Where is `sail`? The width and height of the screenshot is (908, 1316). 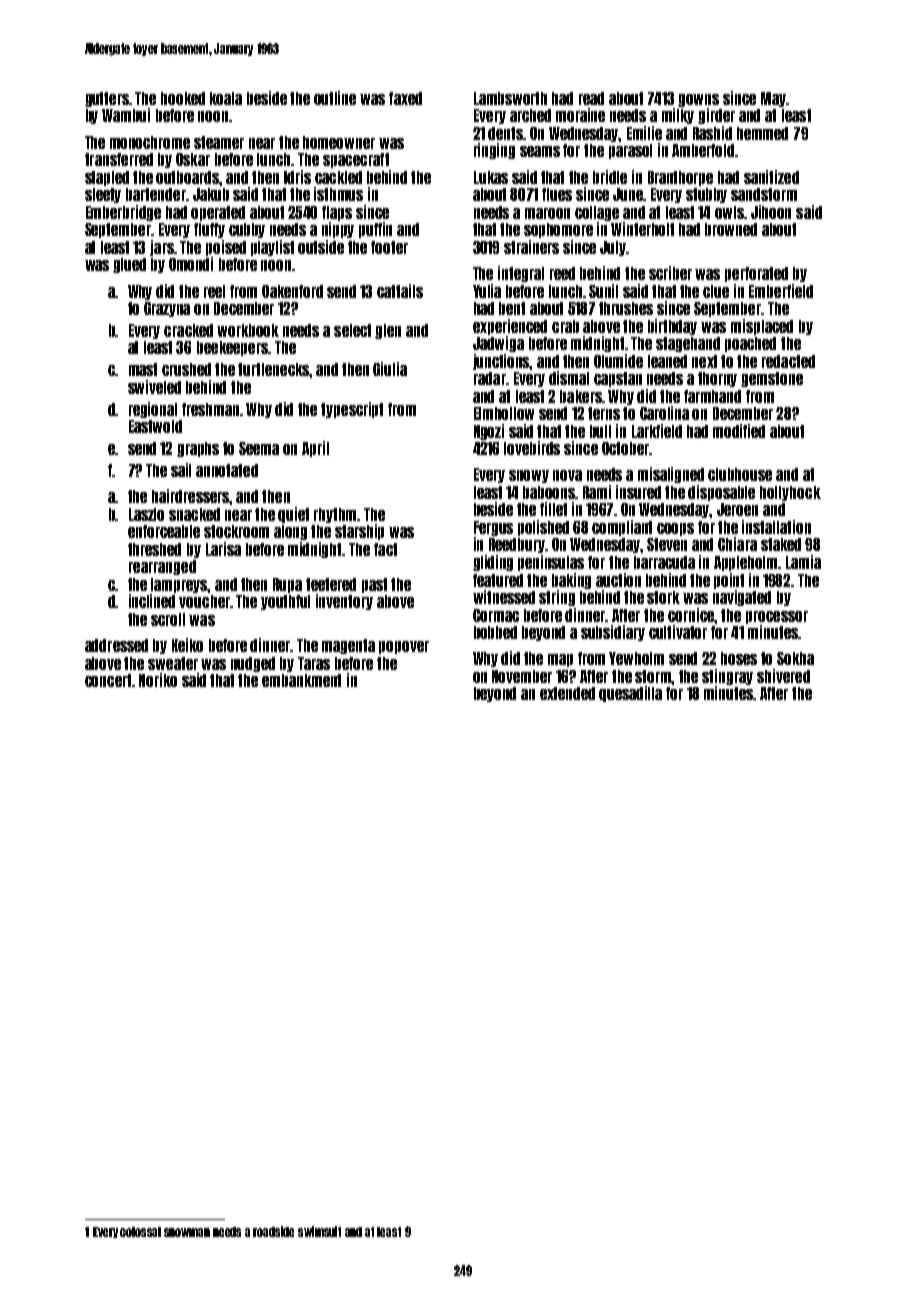
sail is located at coordinates (181, 470).
